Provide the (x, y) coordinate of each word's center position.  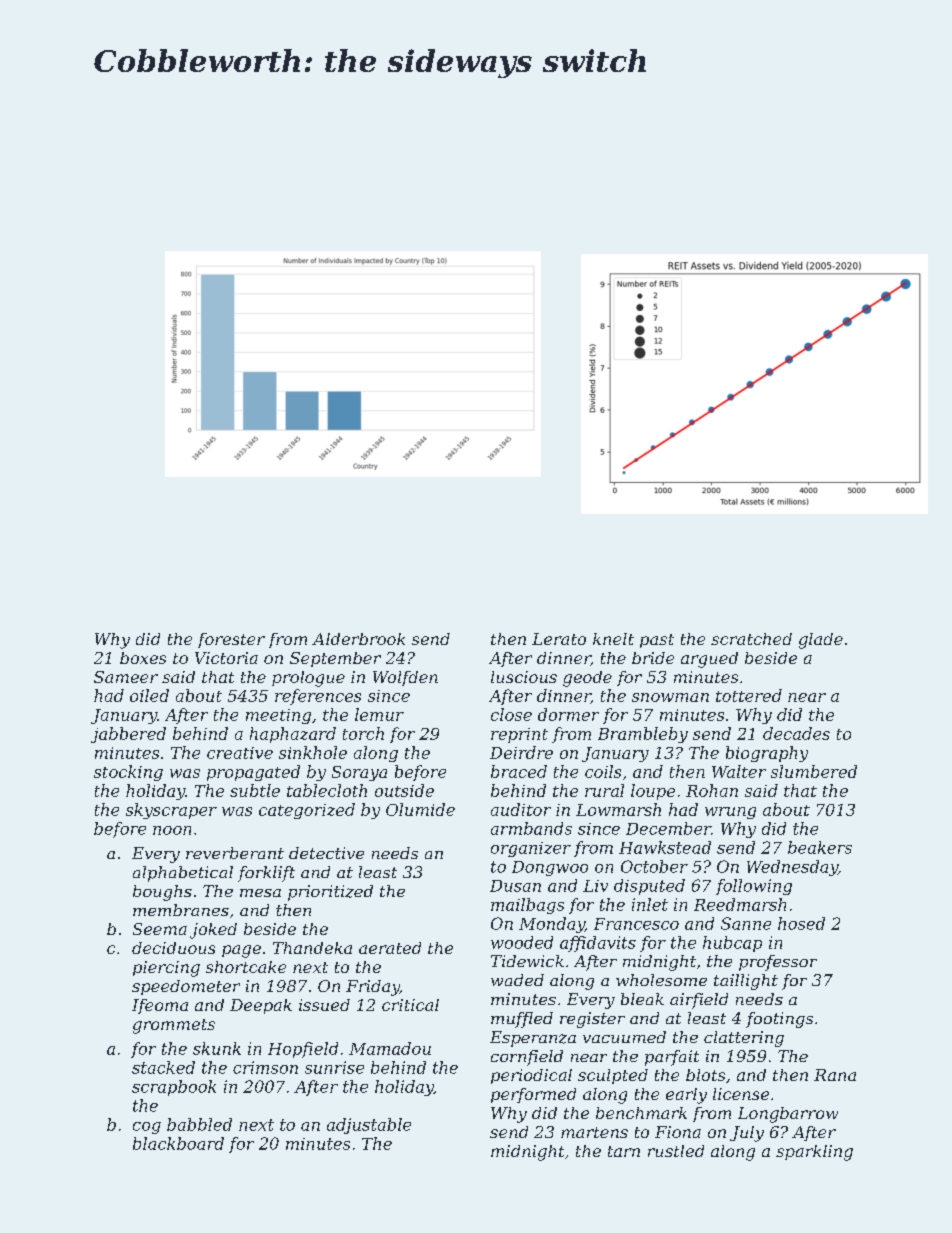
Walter (739, 771)
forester (231, 640)
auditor (521, 809)
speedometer (186, 987)
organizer (531, 849)
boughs (162, 893)
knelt (613, 639)
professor (778, 963)
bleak (642, 999)
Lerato (559, 639)
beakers (820, 847)
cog (147, 1128)
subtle (255, 790)
